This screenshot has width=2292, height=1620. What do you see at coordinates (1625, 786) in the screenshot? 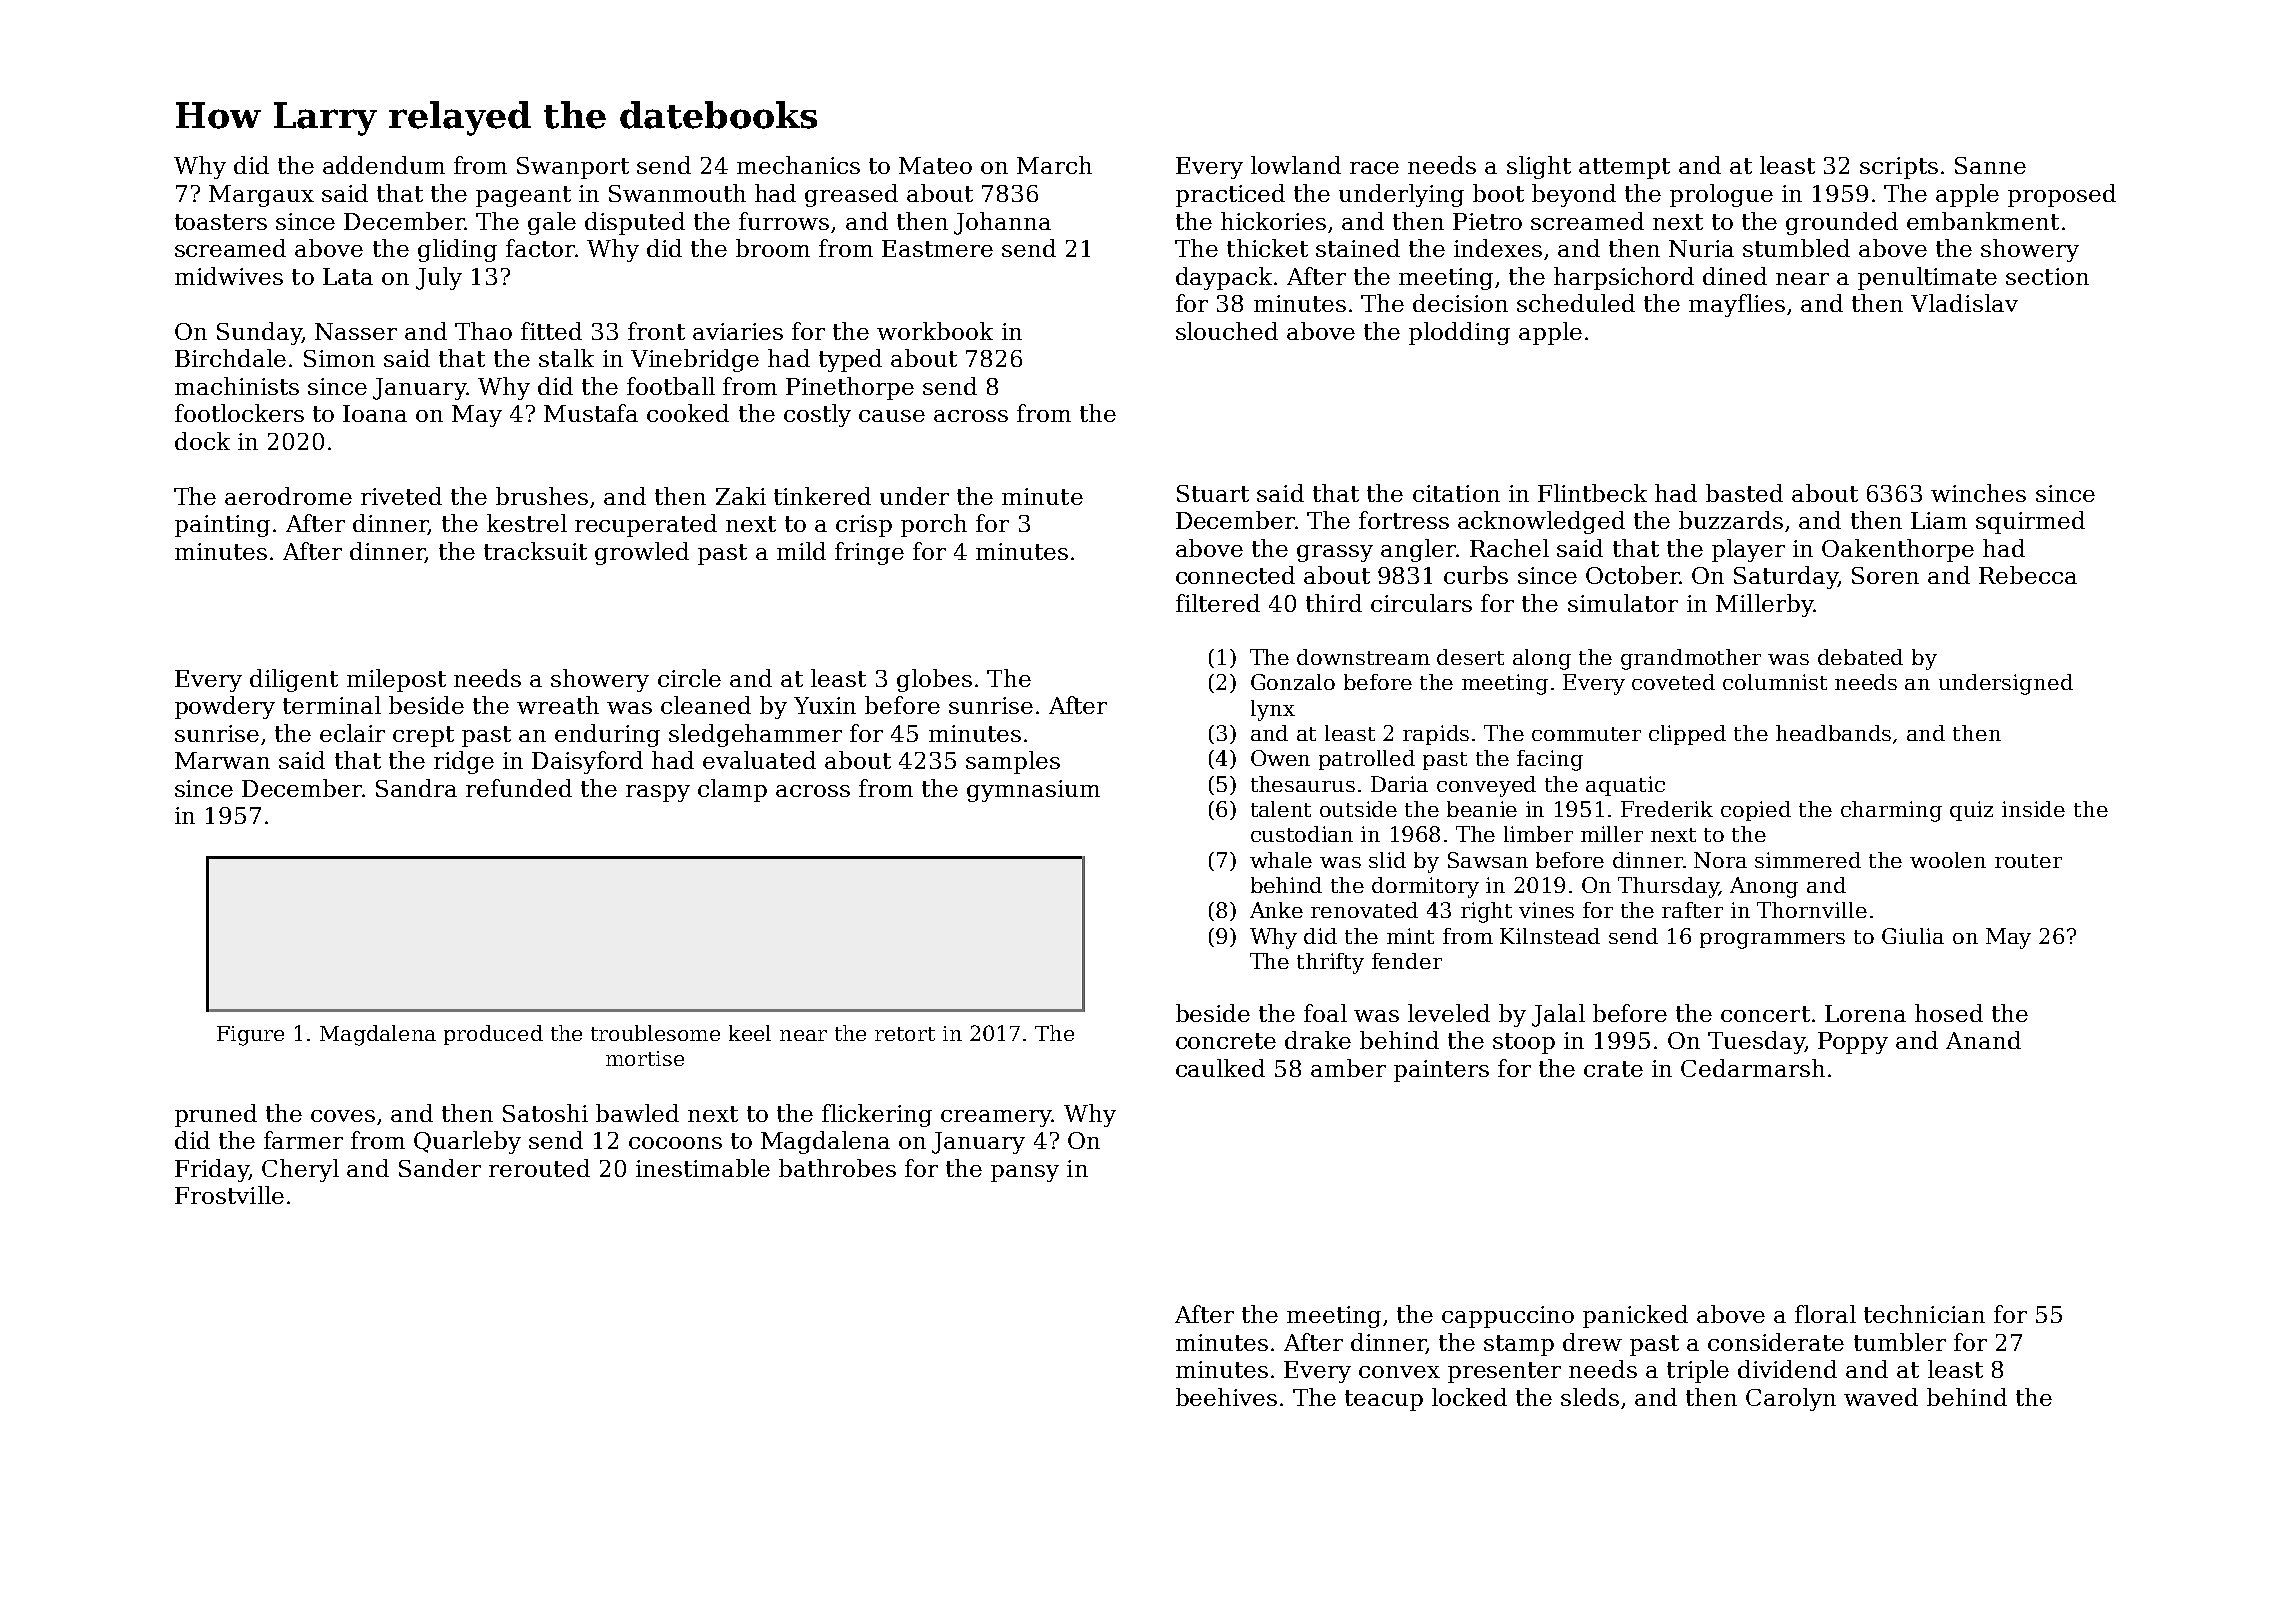
I see `aquatic` at bounding box center [1625, 786].
